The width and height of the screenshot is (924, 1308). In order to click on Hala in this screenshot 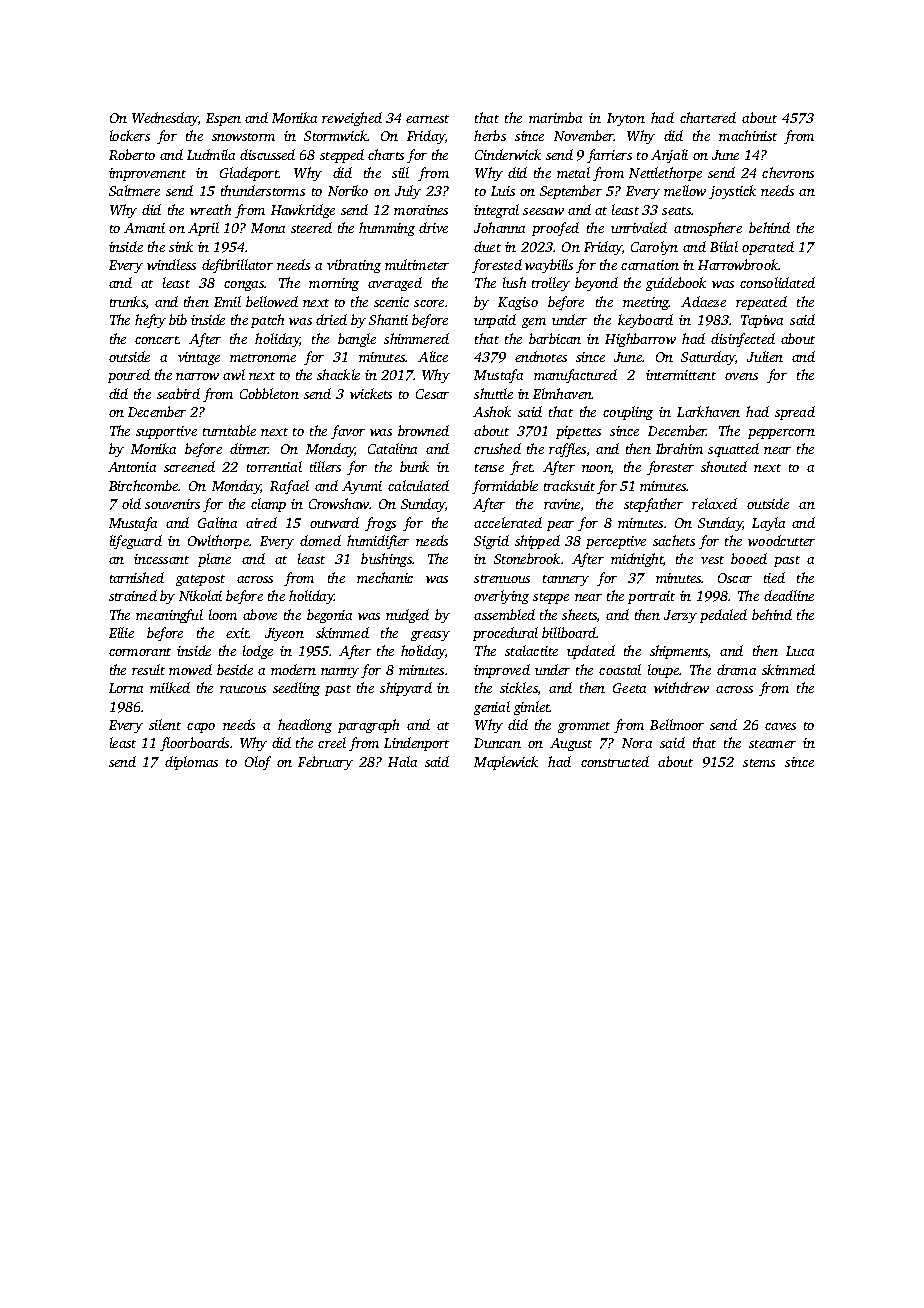, I will do `click(402, 761)`.
